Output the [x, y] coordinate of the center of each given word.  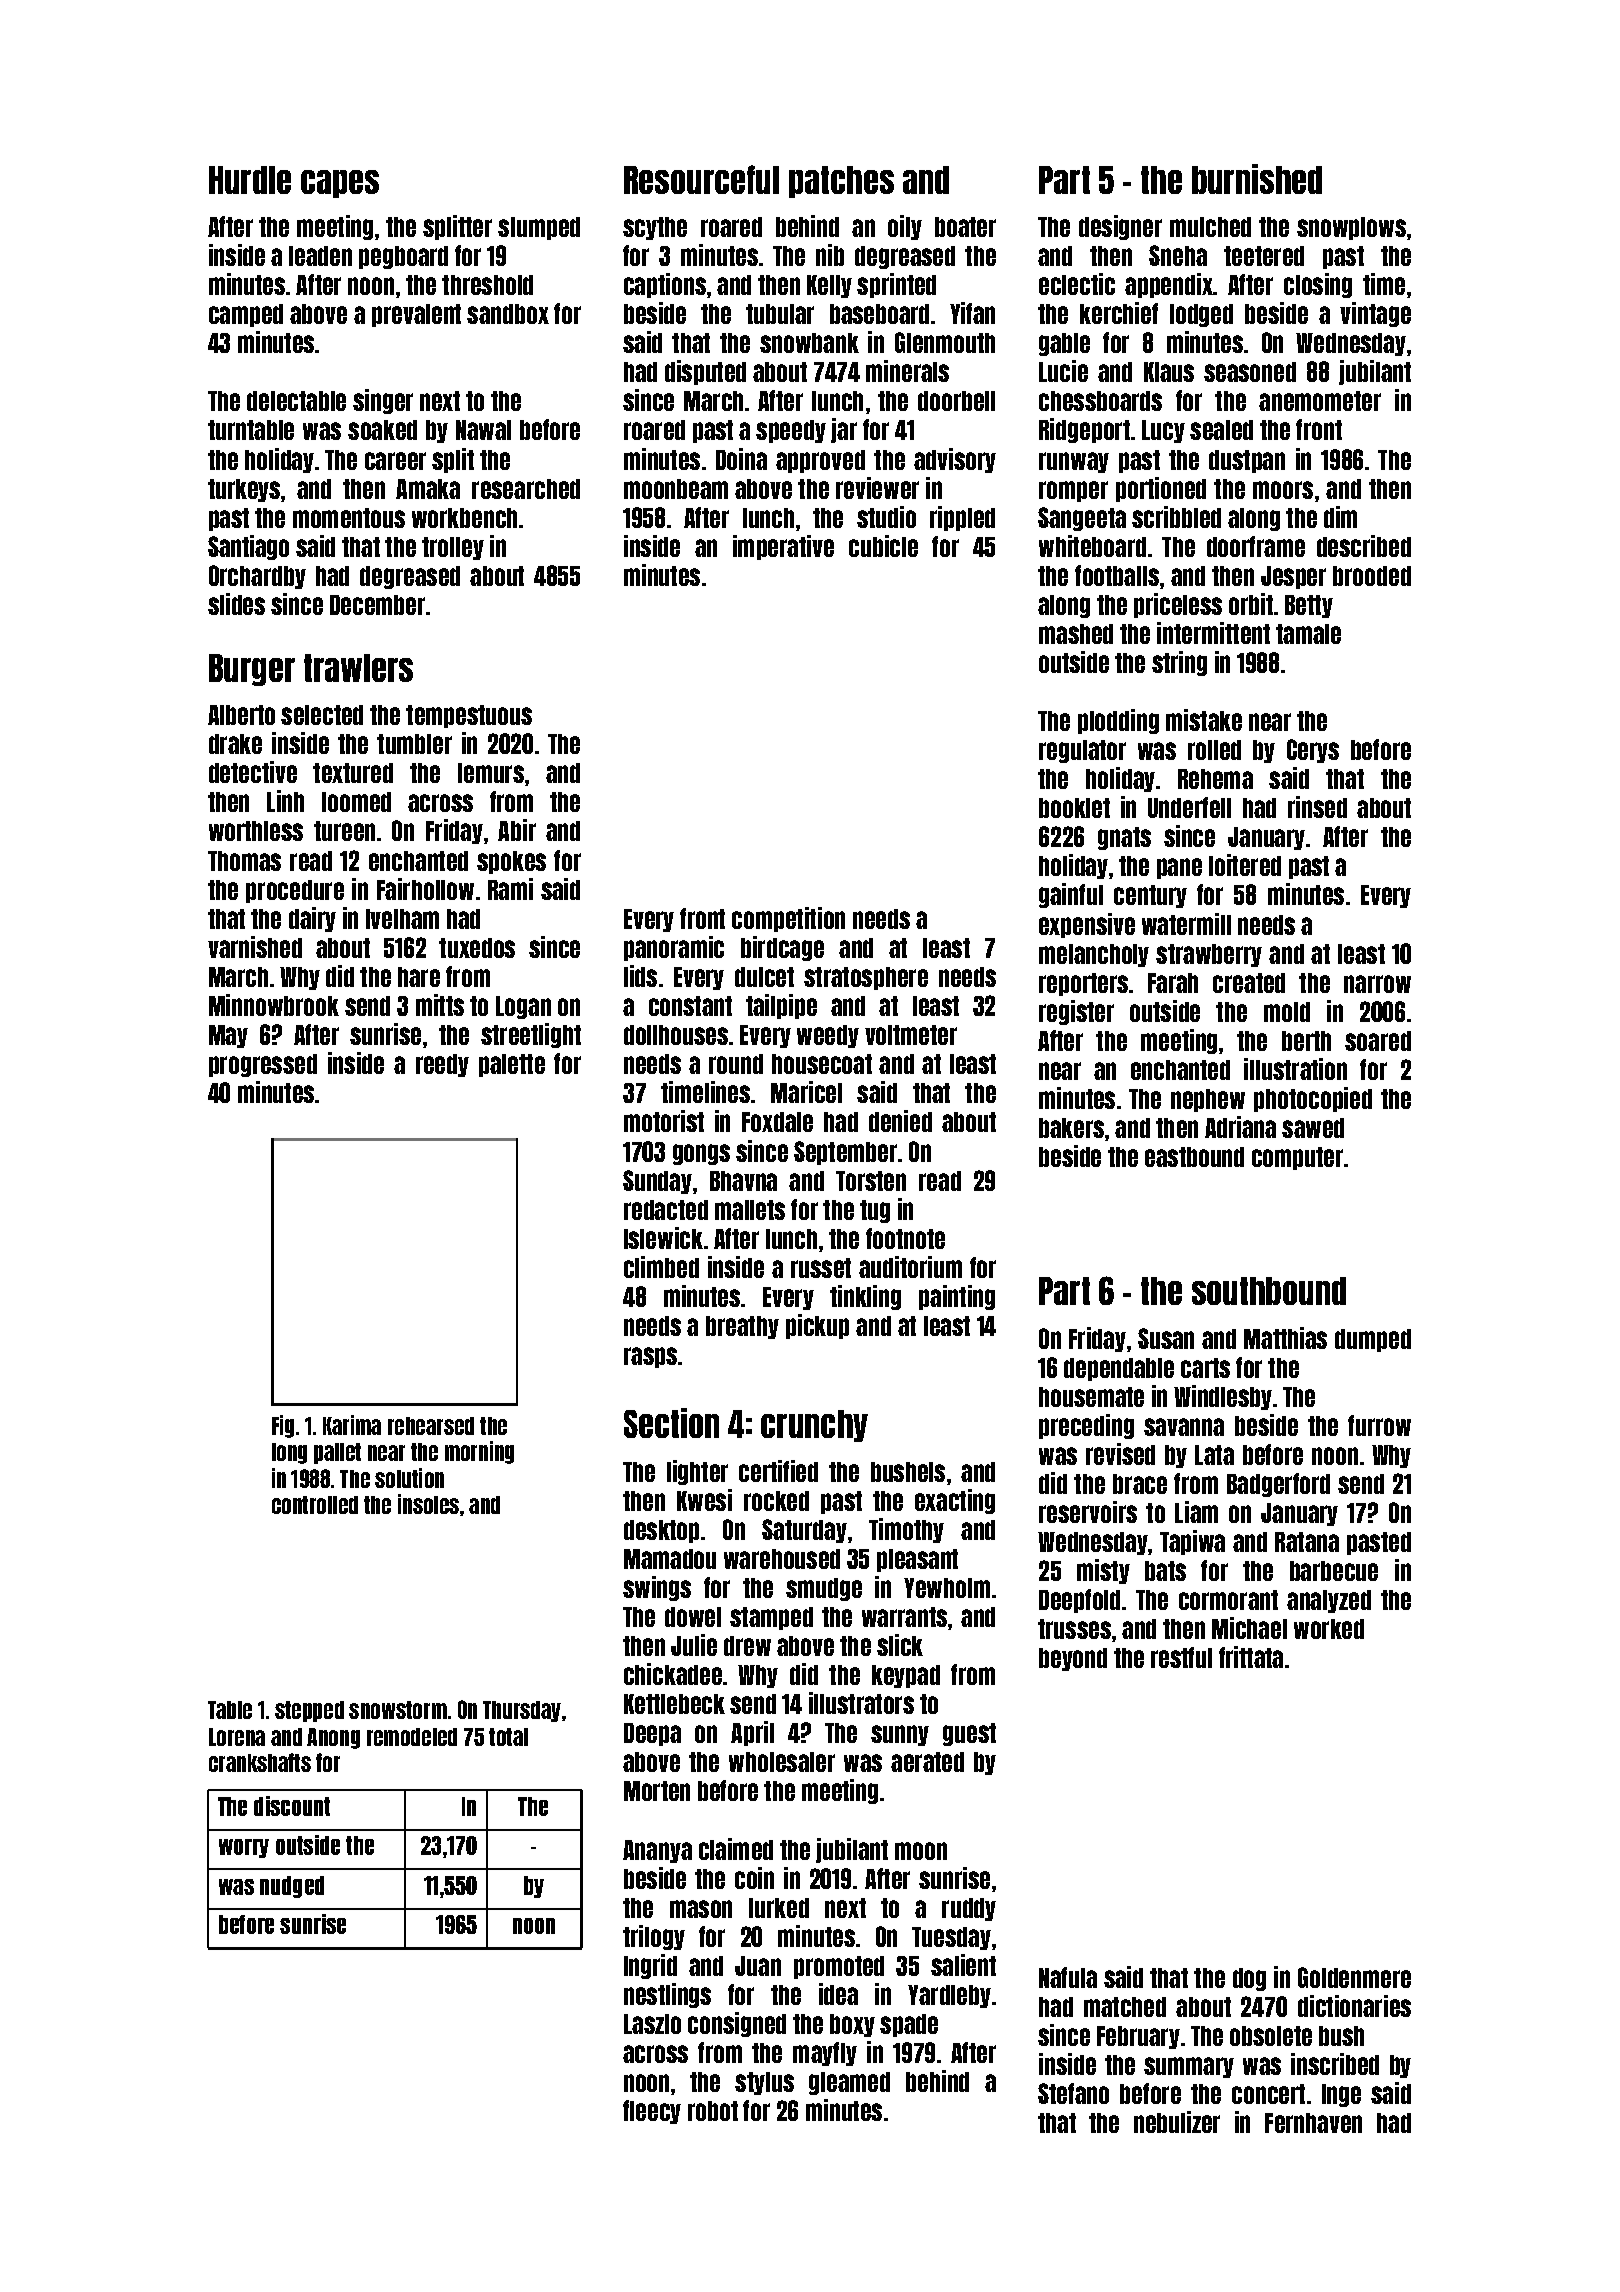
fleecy [652, 2112]
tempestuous [469, 716]
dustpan [1247, 461]
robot [713, 2111]
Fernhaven [1313, 2123]
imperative [783, 547]
